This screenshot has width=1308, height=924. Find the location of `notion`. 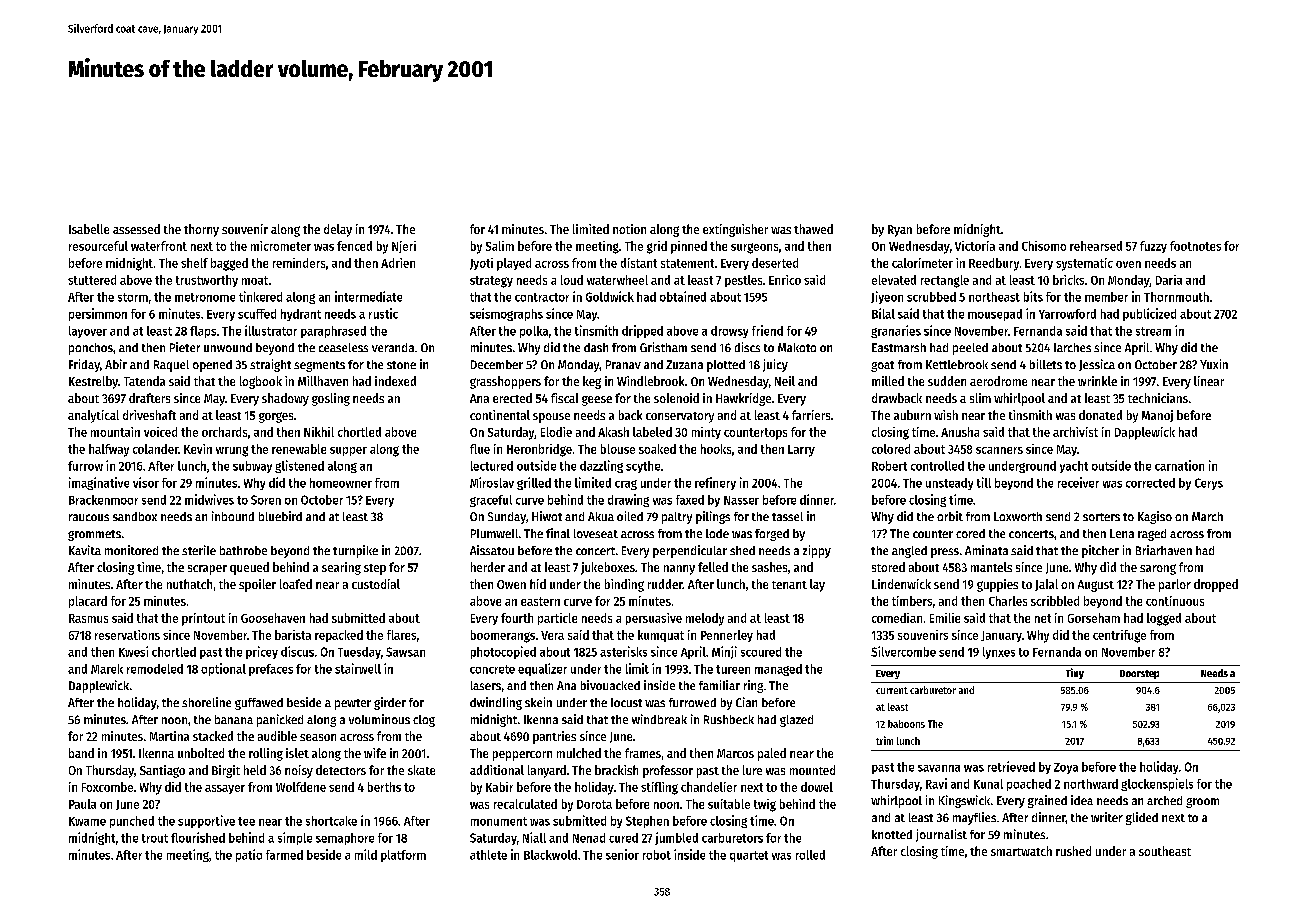

notion is located at coordinates (629, 229).
